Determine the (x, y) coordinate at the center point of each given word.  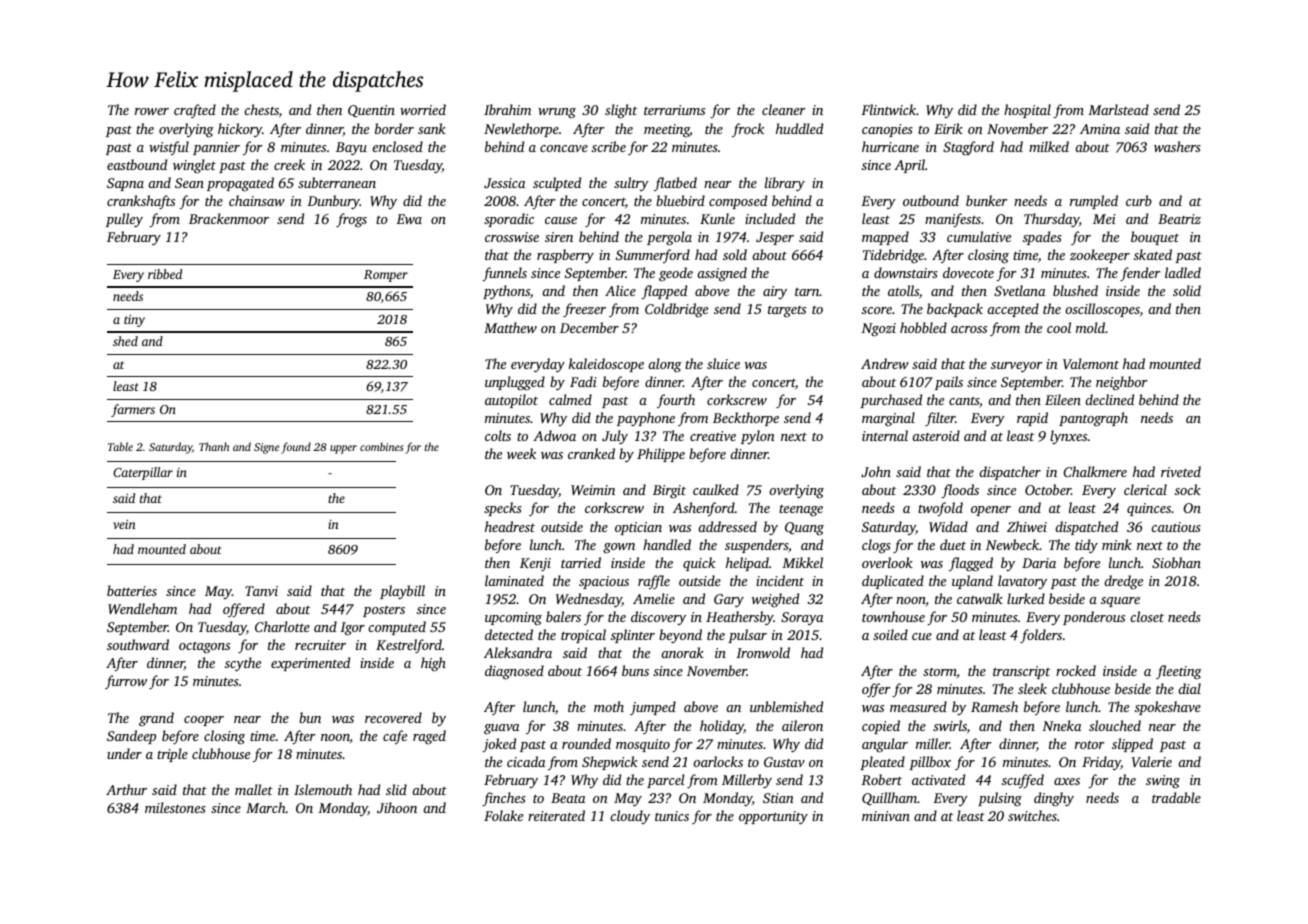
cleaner (784, 109)
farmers (133, 410)
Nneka (1061, 725)
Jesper (775, 238)
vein (124, 524)
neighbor (1122, 383)
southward (138, 644)
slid (396, 789)
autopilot (511, 401)
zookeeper (1100, 256)
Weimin (593, 490)
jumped (653, 708)
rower (152, 111)
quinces (1149, 509)
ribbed (165, 274)
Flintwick (888, 109)
